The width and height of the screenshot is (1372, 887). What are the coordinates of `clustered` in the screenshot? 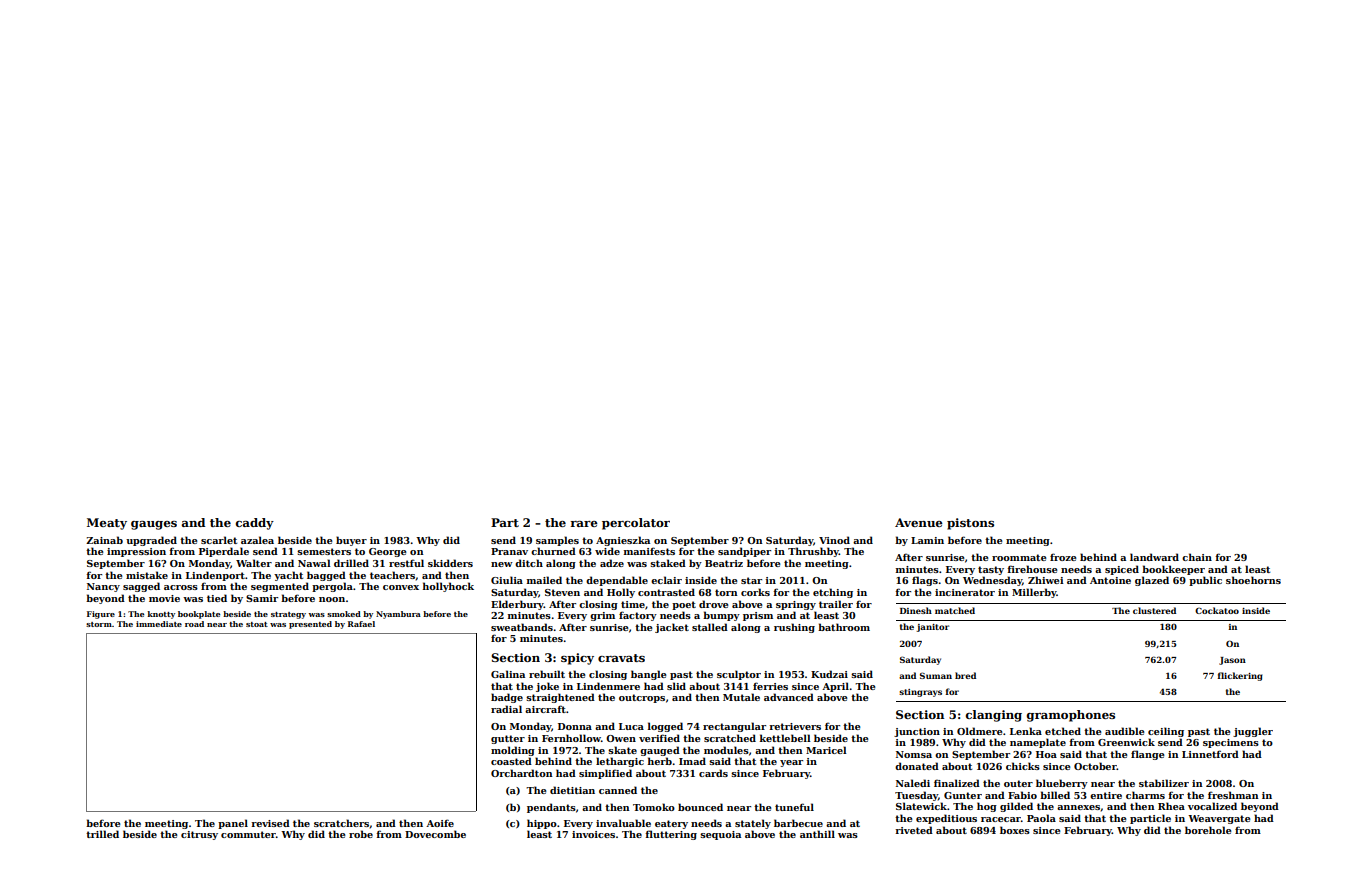 It's located at (1154, 610).
